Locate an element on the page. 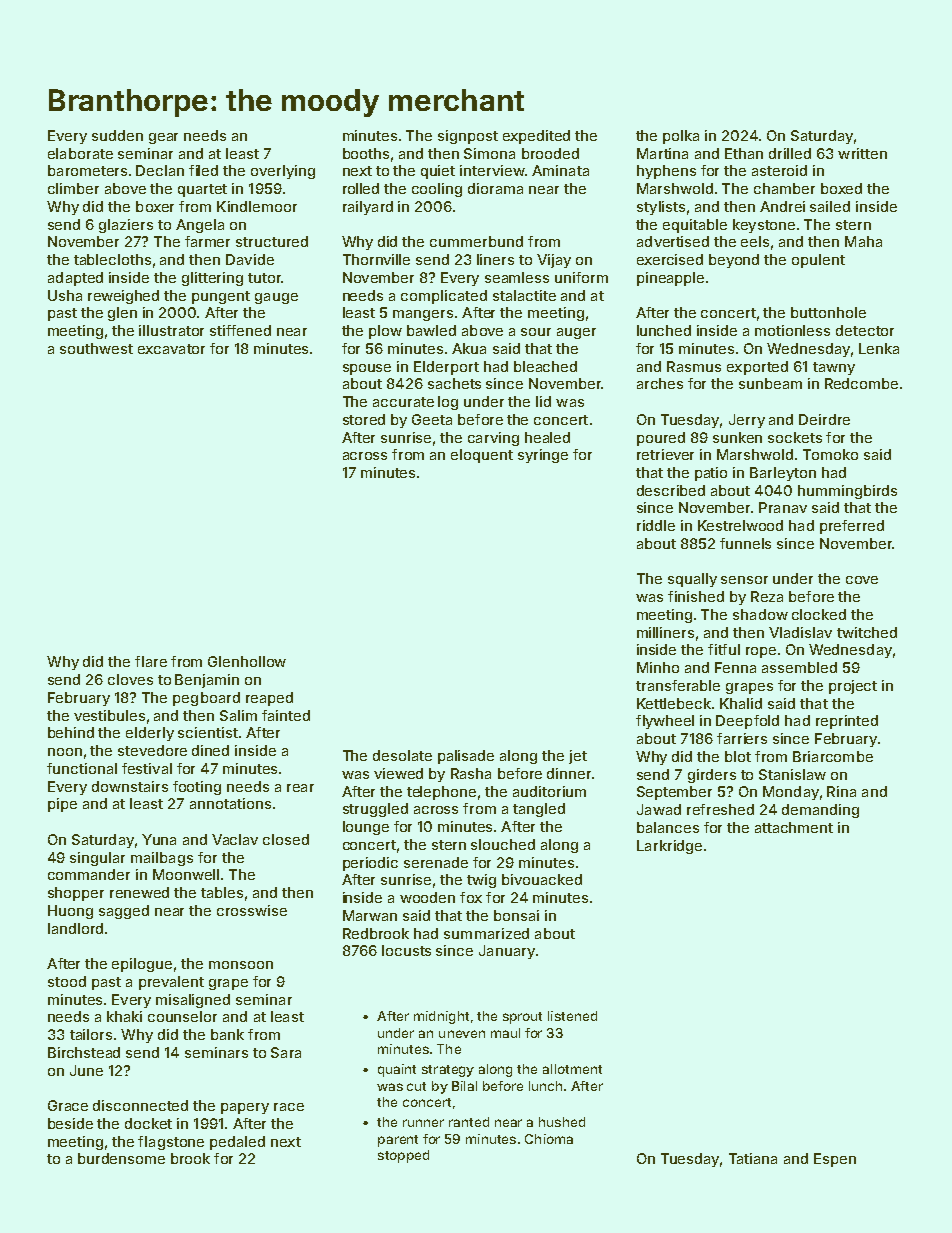 This document has height=1233, width=952. Rasha is located at coordinates (471, 773).
